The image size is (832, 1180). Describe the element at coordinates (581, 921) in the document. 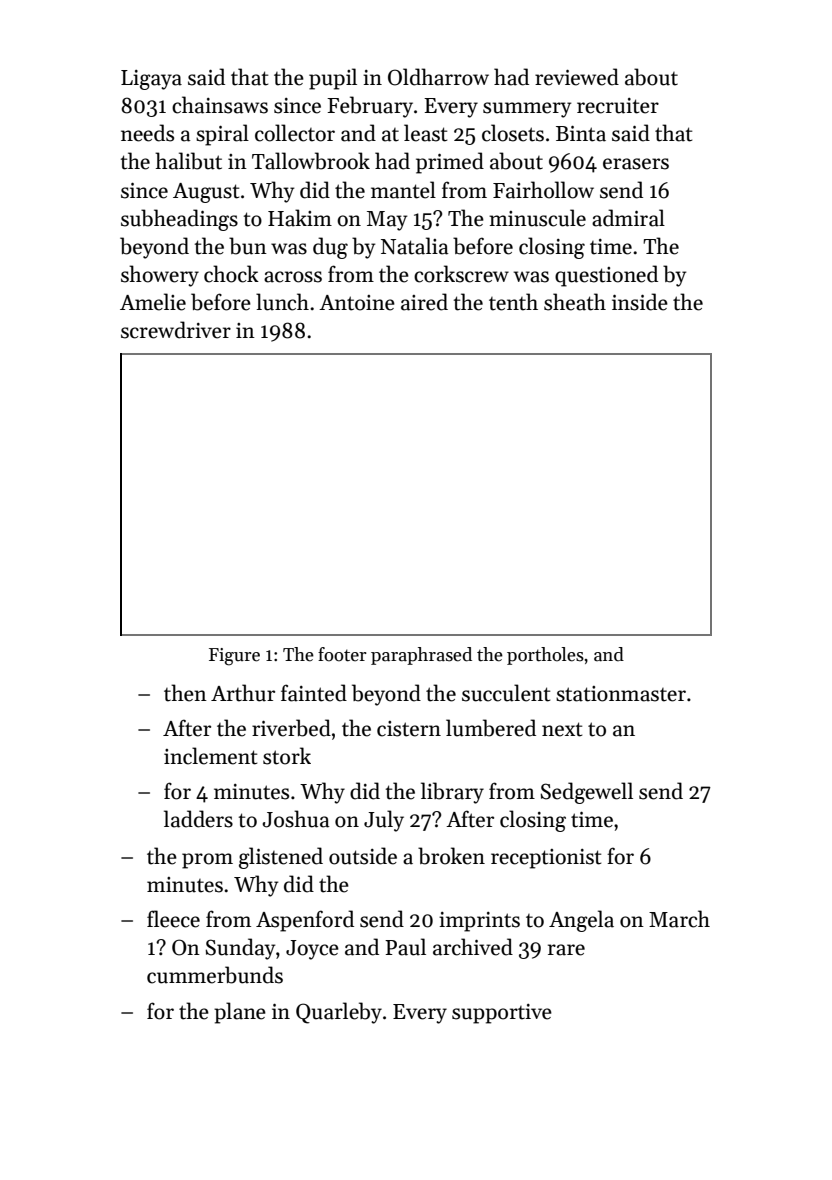

I see `Angela` at that location.
